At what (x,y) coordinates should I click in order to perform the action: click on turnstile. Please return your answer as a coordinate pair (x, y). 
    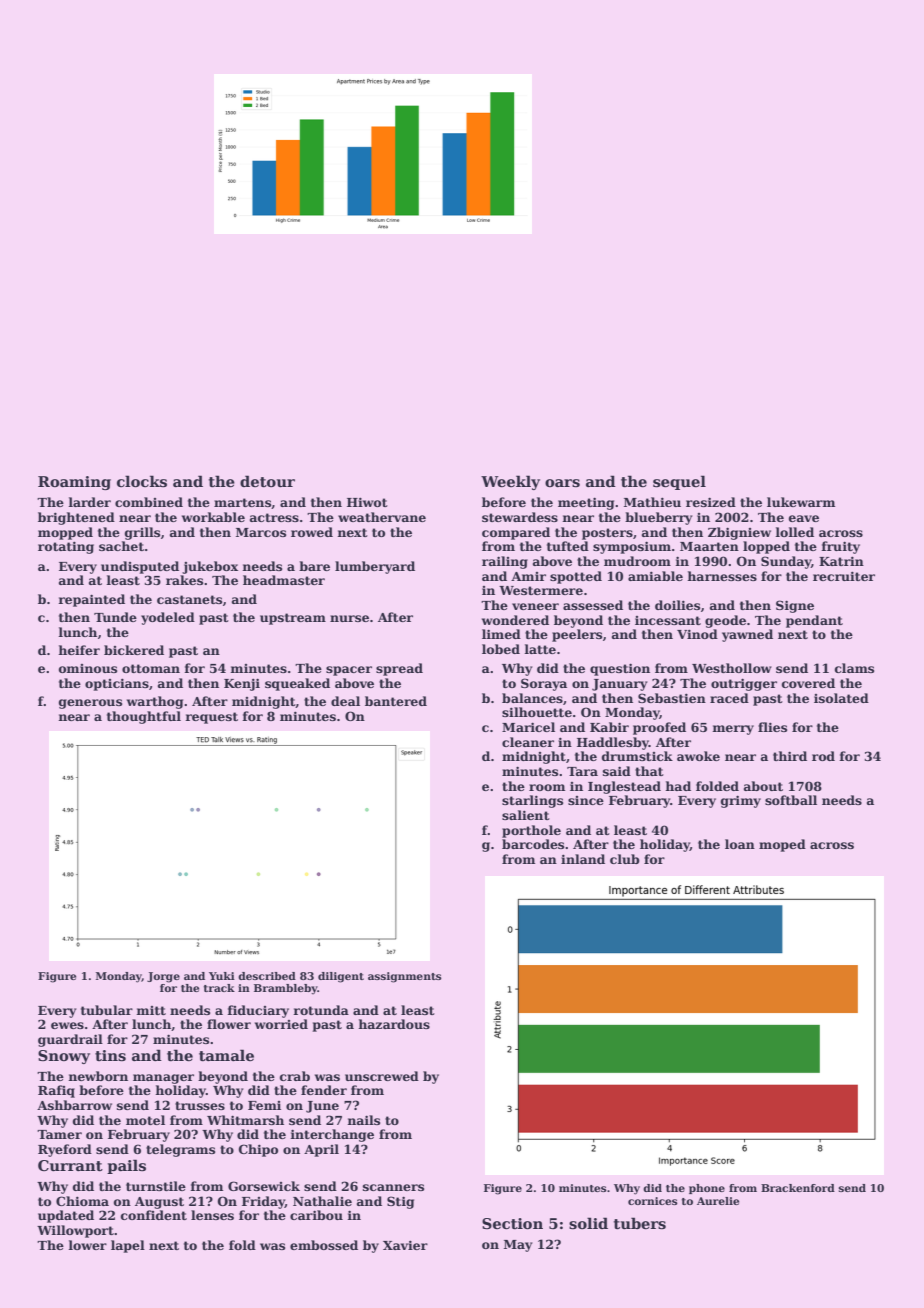
    Looking at the image, I should click on (156, 1186).
